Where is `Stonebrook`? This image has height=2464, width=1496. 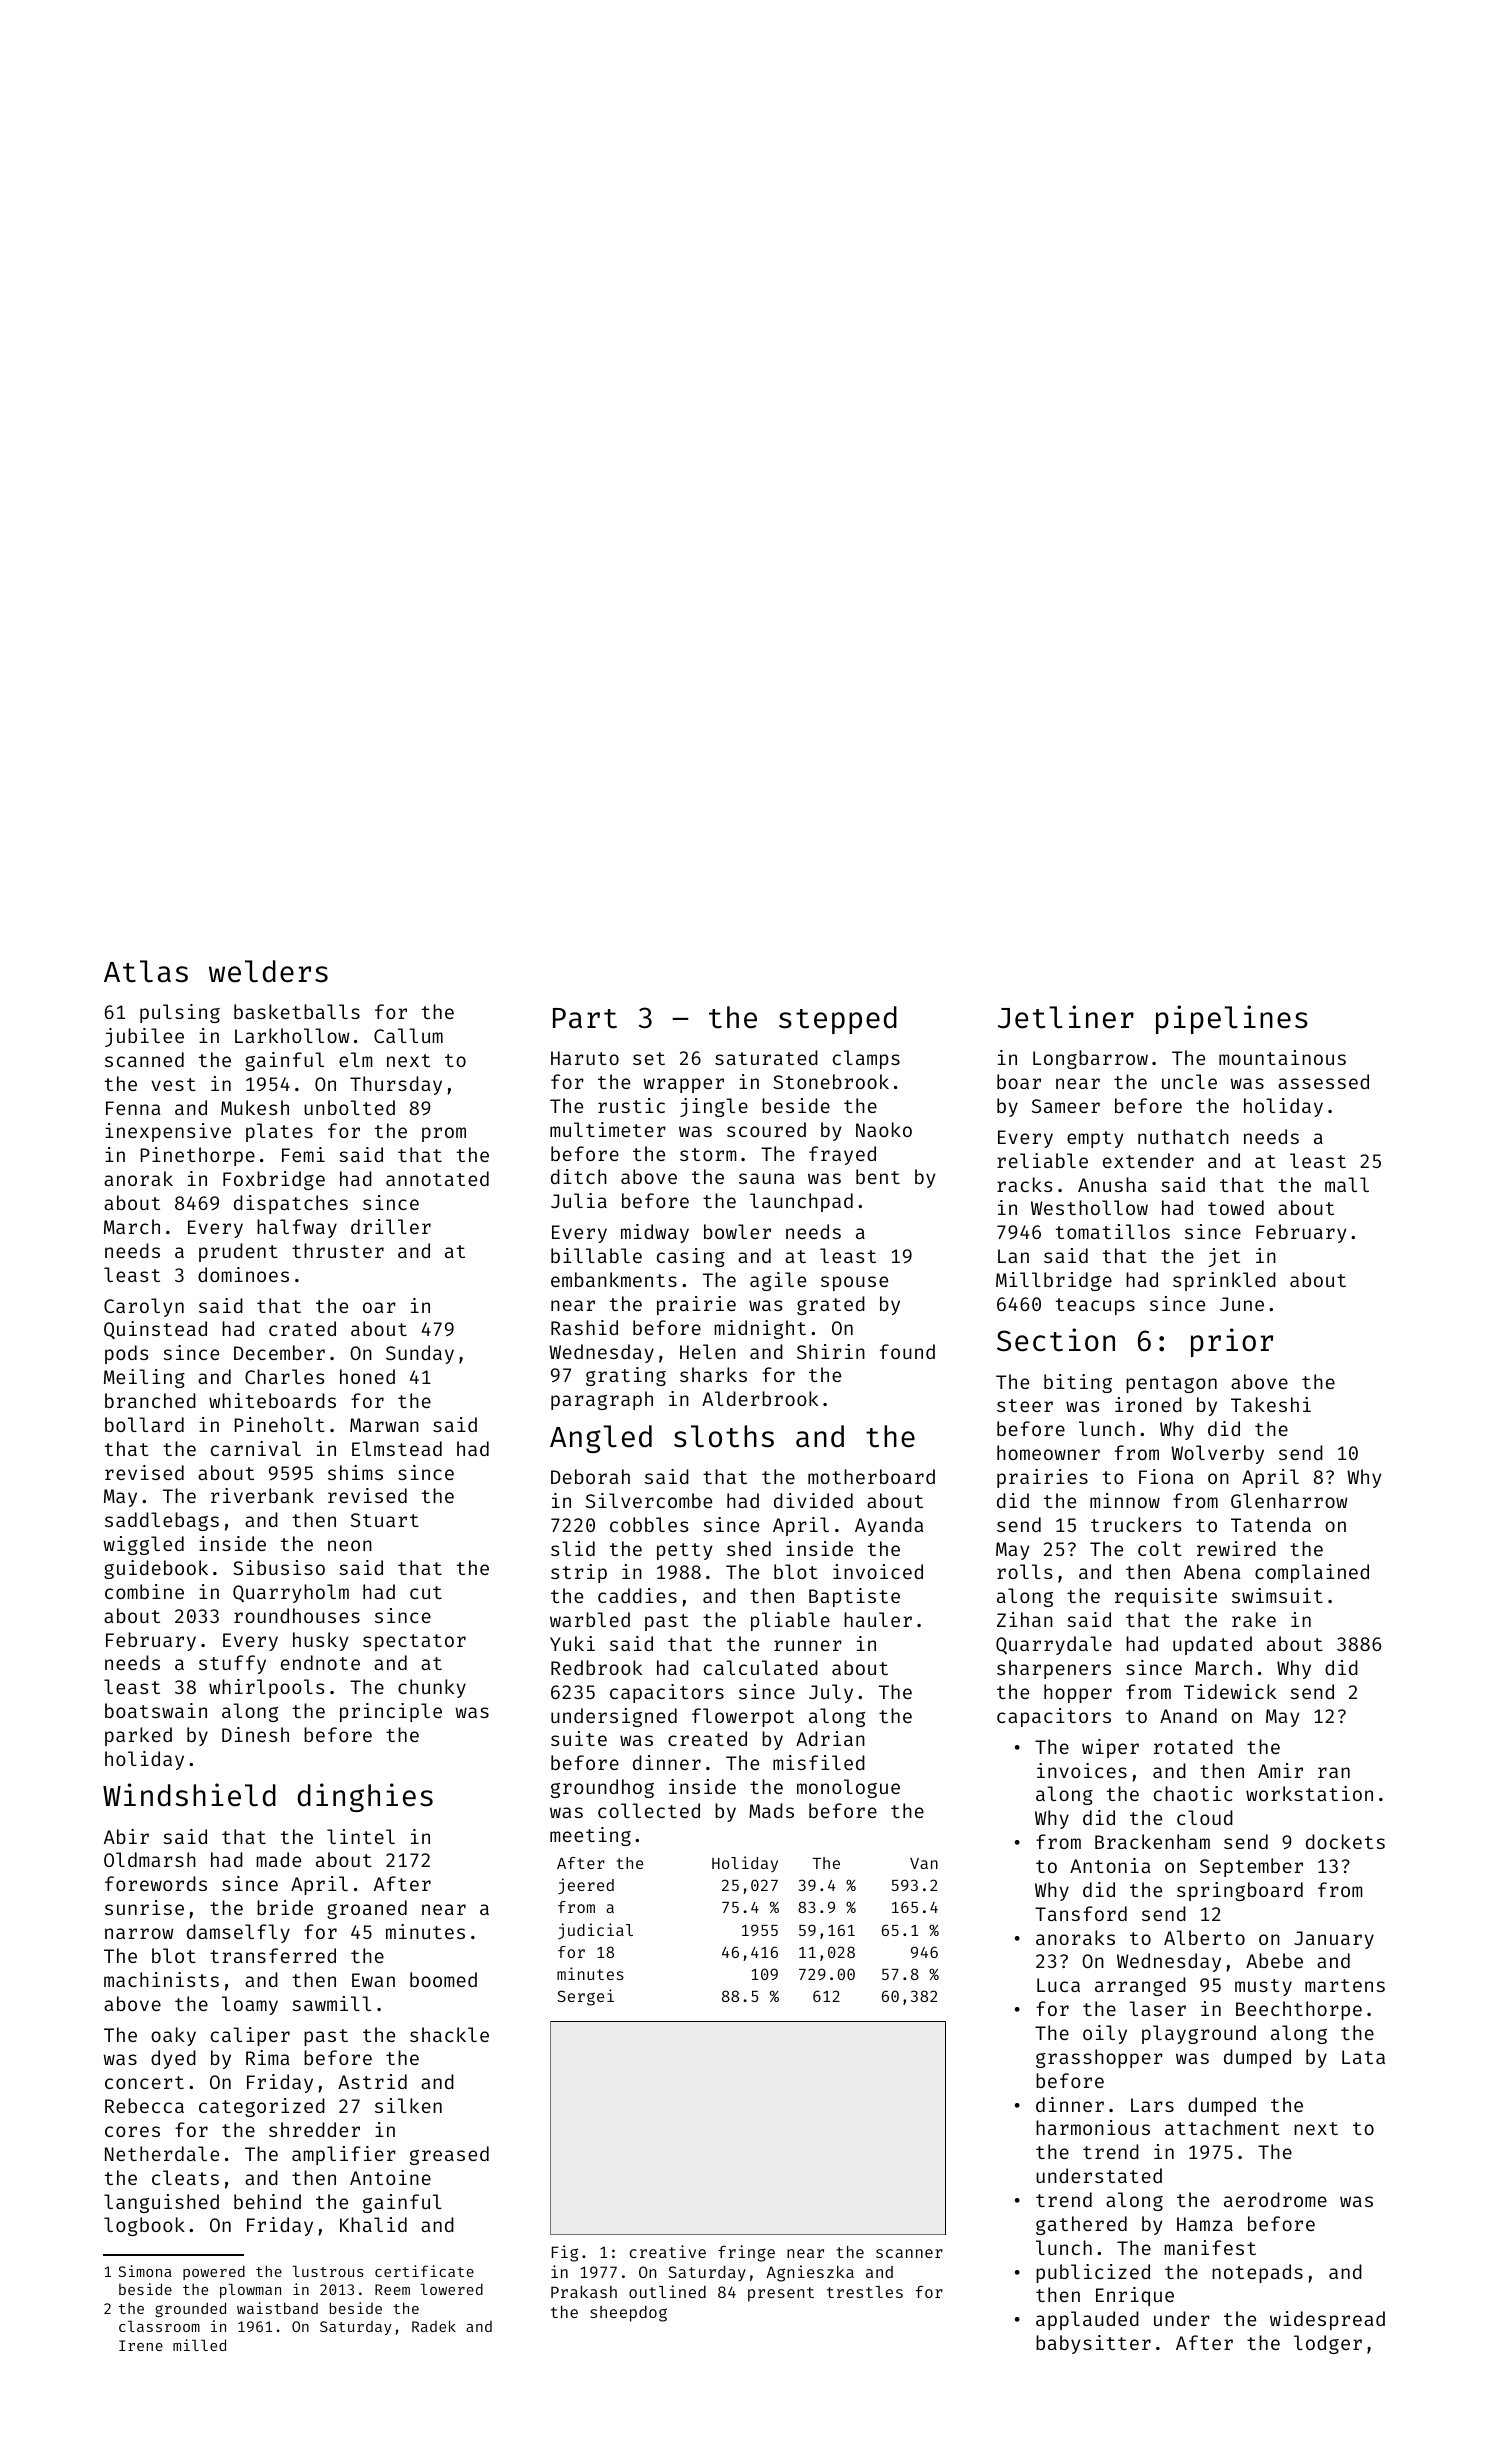
Stonebrook is located at coordinates (831, 1081).
